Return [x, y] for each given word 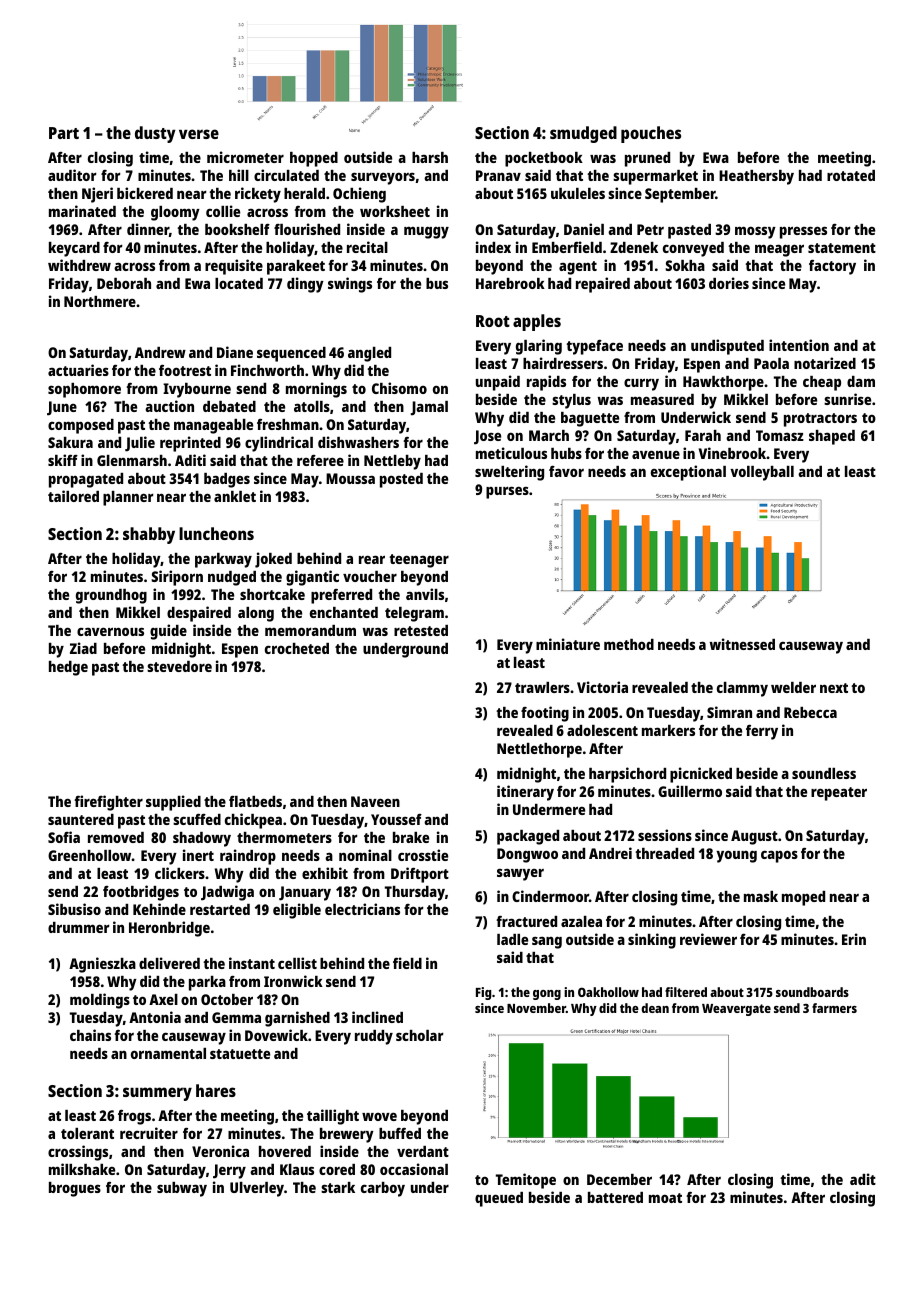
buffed [400, 1133]
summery [157, 1094]
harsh [430, 157]
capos [779, 856]
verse [199, 134]
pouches [651, 134]
